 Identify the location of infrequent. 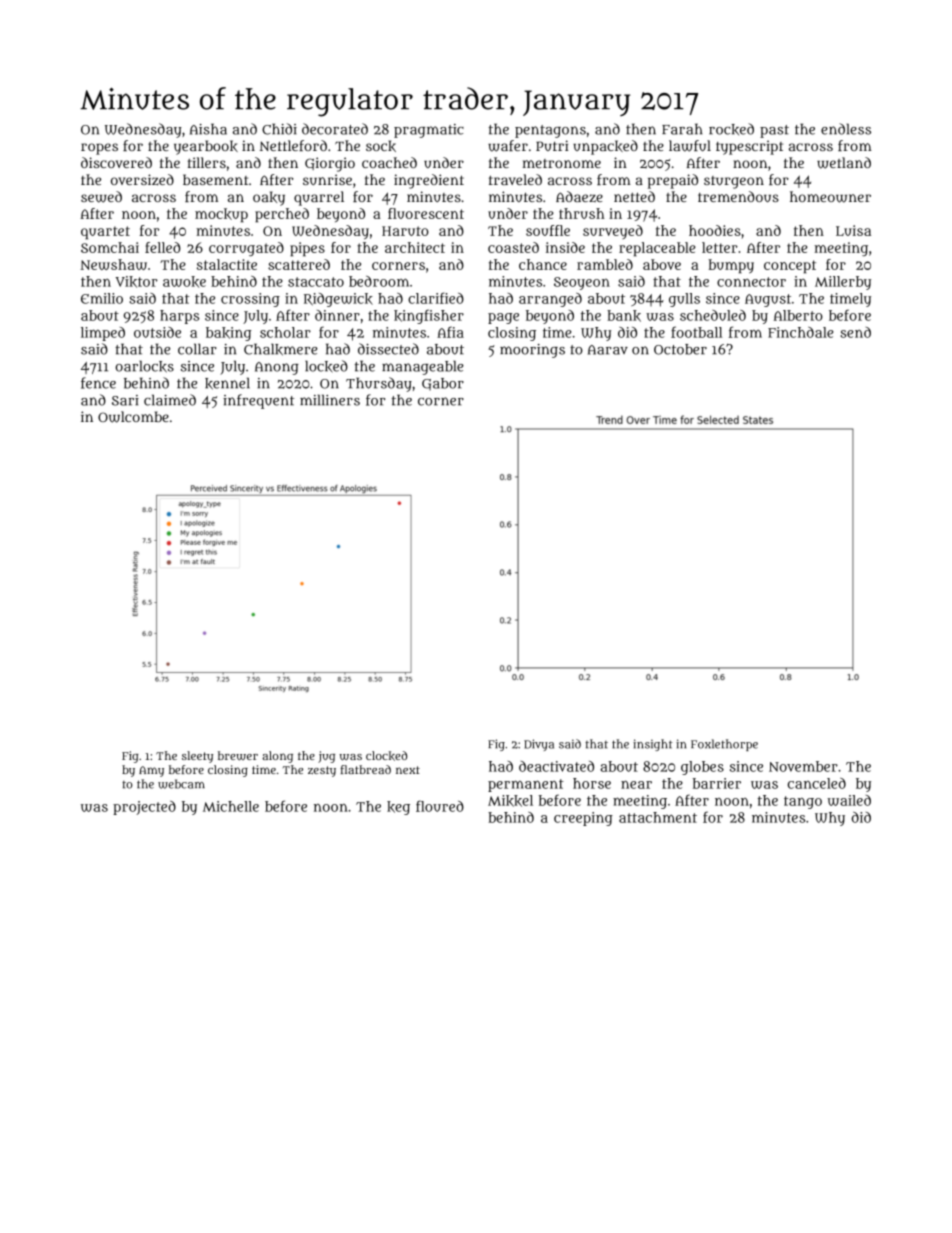
(258, 401).
